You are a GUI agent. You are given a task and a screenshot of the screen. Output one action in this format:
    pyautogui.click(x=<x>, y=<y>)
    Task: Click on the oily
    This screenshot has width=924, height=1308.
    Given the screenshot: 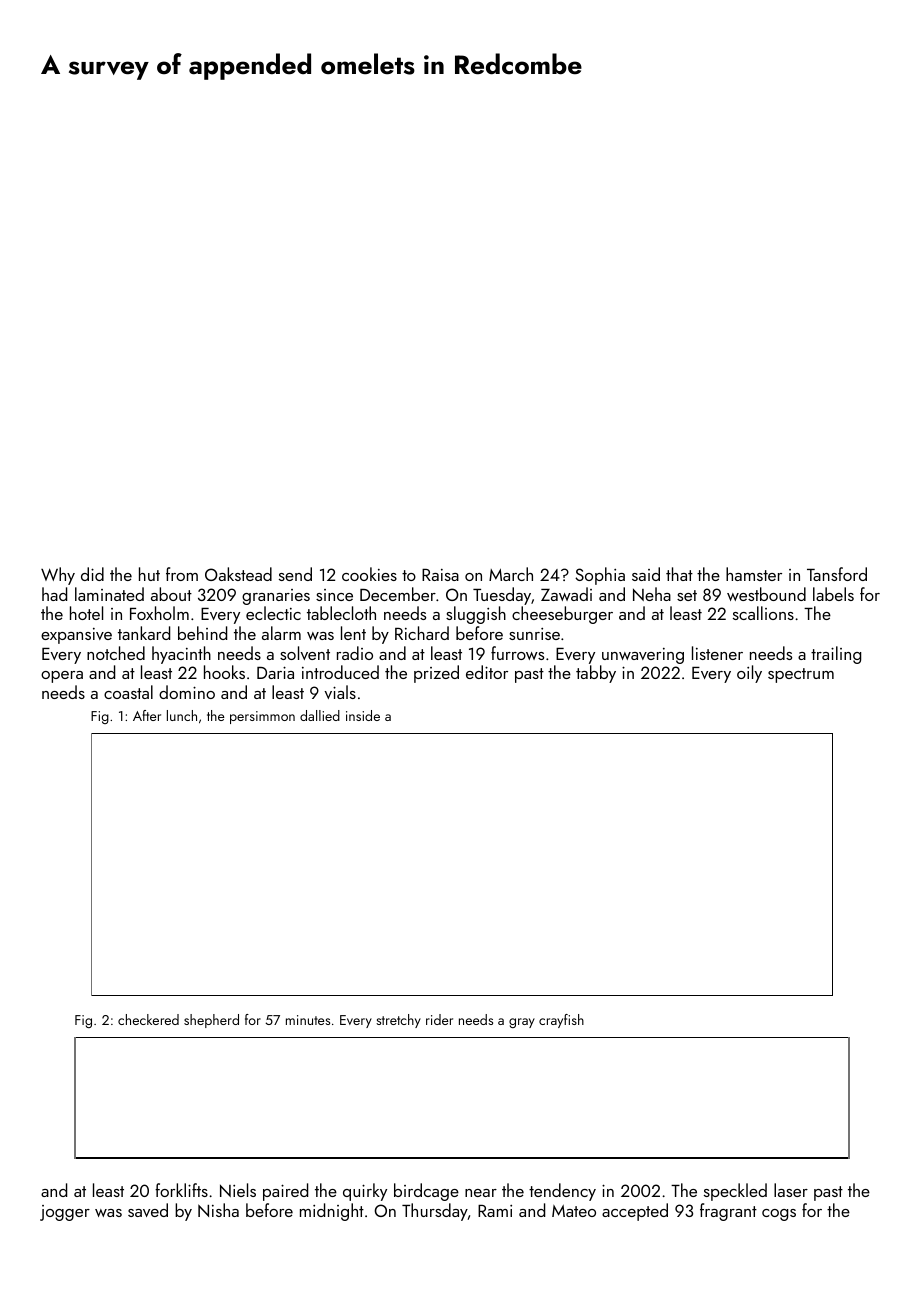 What is the action you would take?
    pyautogui.click(x=749, y=674)
